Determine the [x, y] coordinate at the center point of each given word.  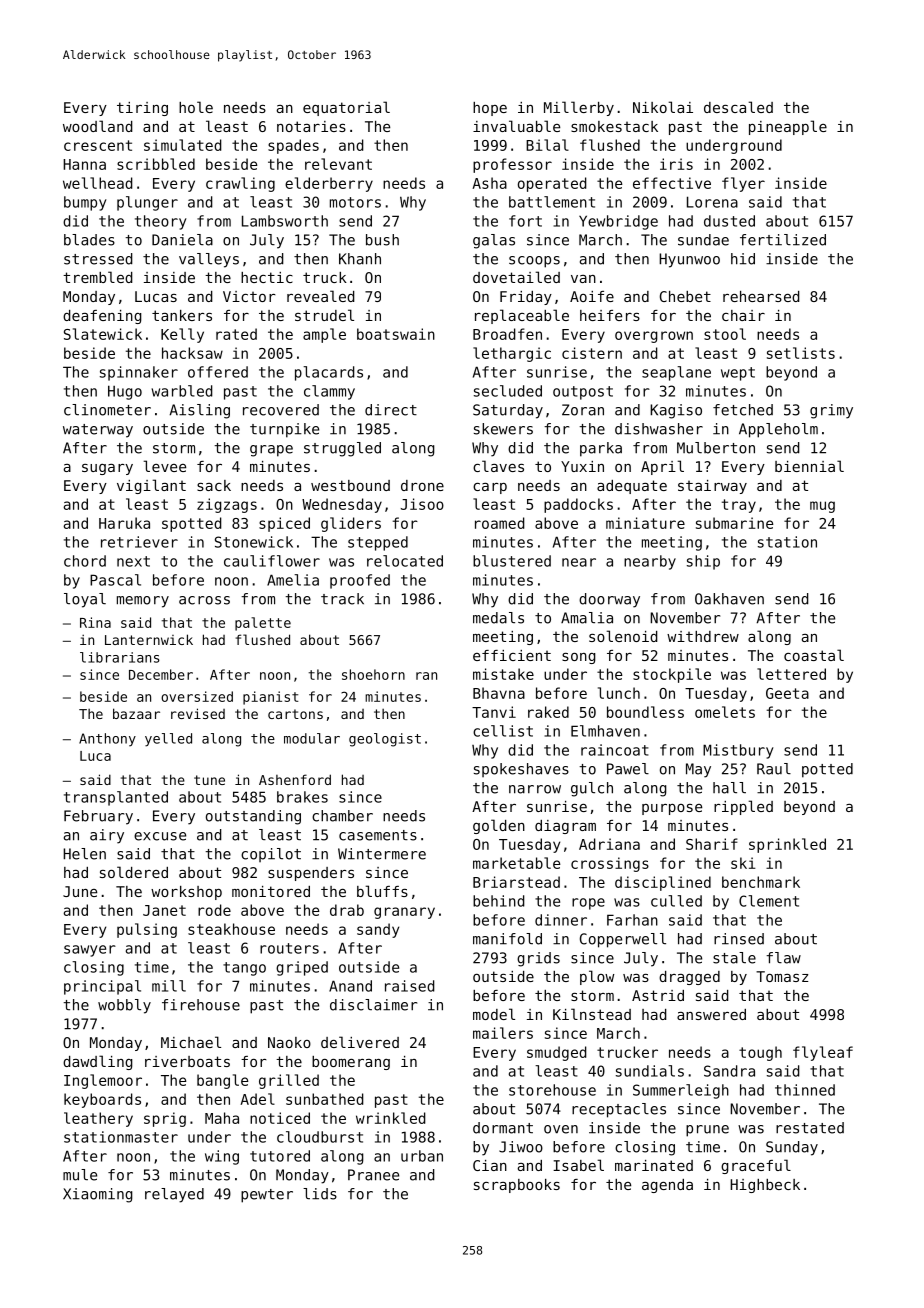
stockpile [672, 675]
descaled [738, 107]
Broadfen [507, 334]
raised [410, 986]
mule [80, 1175]
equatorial [346, 108]
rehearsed [761, 296]
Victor [249, 296]
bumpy [85, 203]
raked [548, 712]
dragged [689, 978]
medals [498, 618]
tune [209, 780]
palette [263, 624]
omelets [725, 712]
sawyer [90, 951]
